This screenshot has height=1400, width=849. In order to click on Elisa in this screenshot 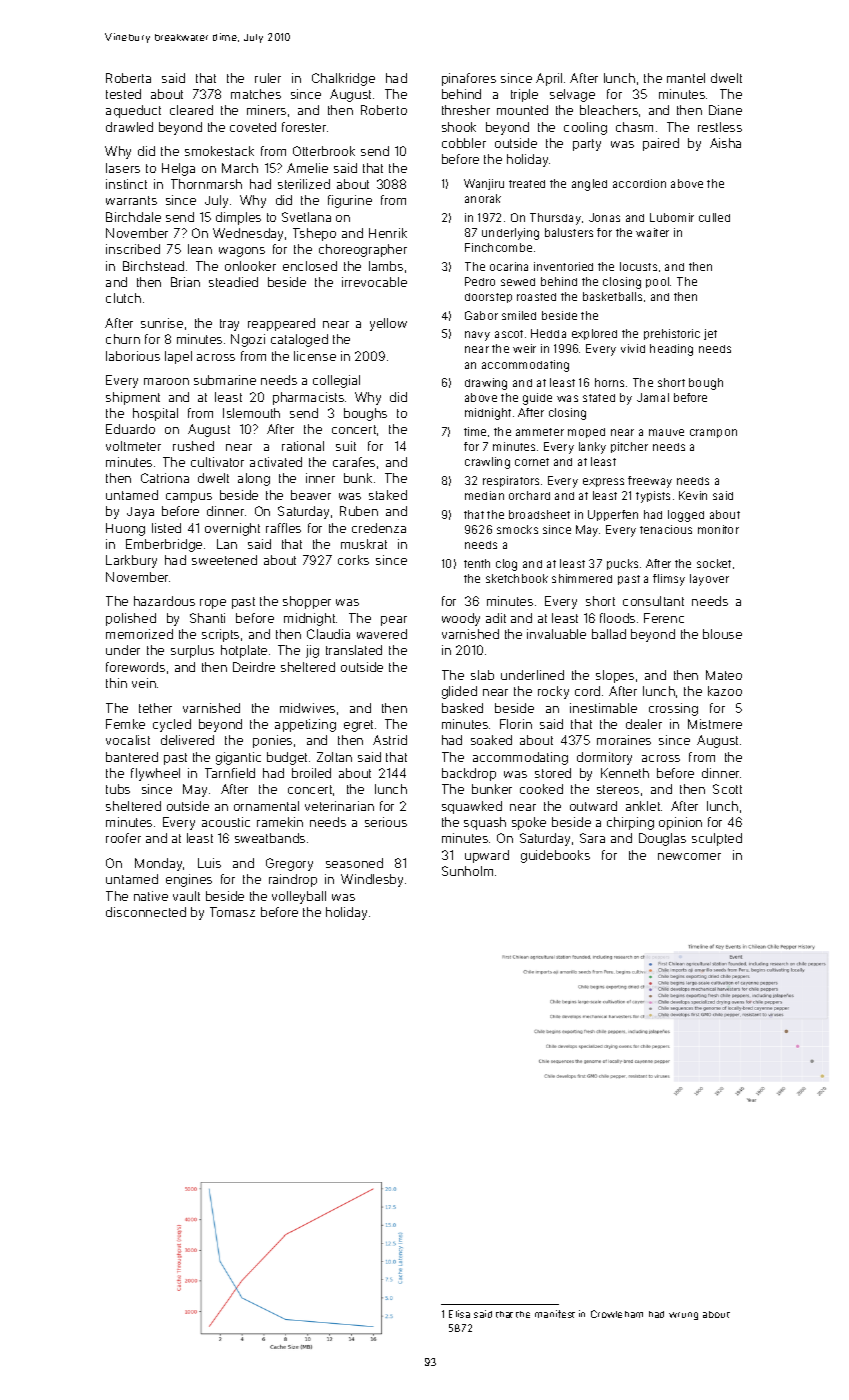, I will do `click(459, 1314)`.
